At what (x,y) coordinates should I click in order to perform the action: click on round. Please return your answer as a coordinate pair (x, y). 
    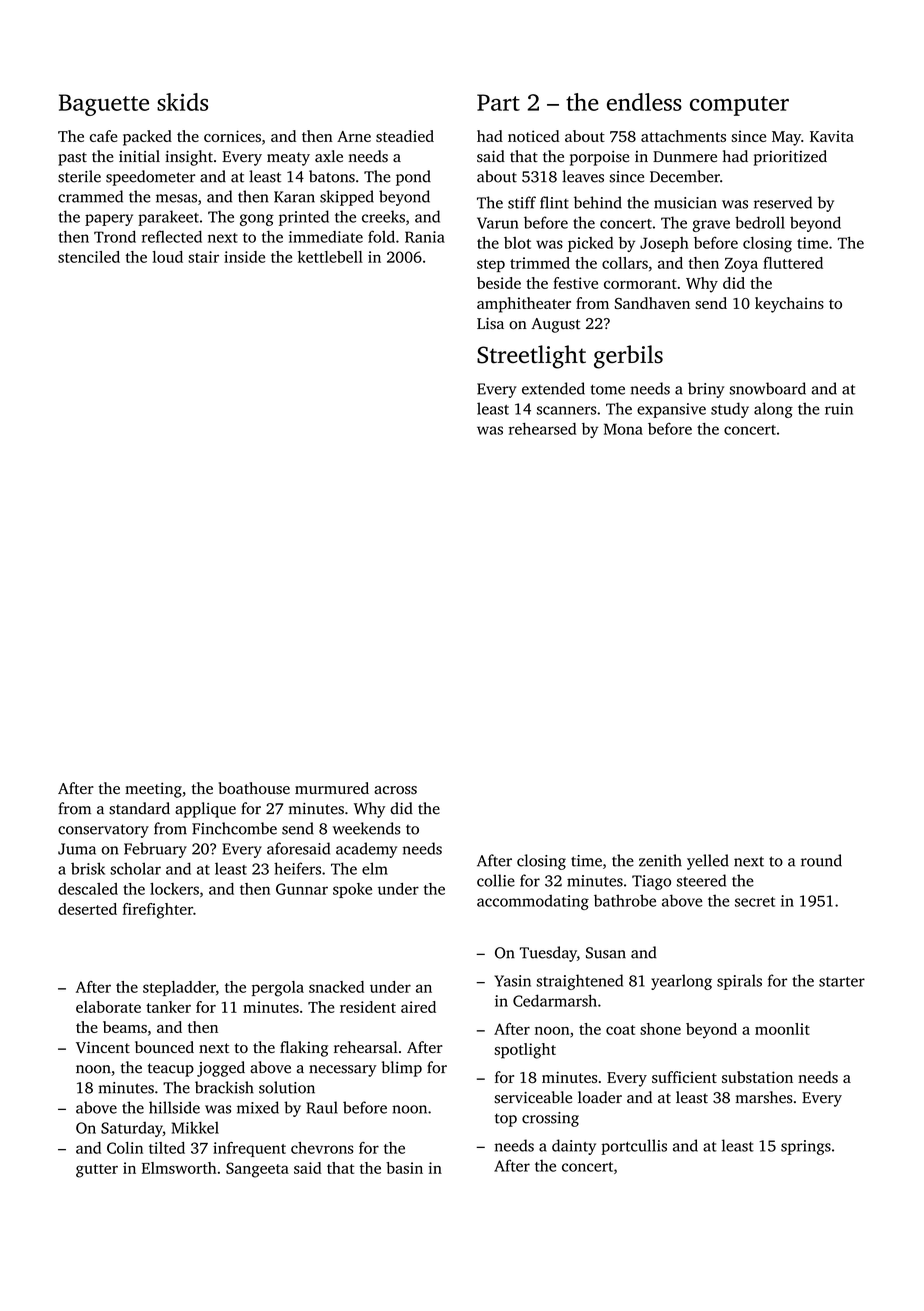
    Looking at the image, I should click on (821, 860).
